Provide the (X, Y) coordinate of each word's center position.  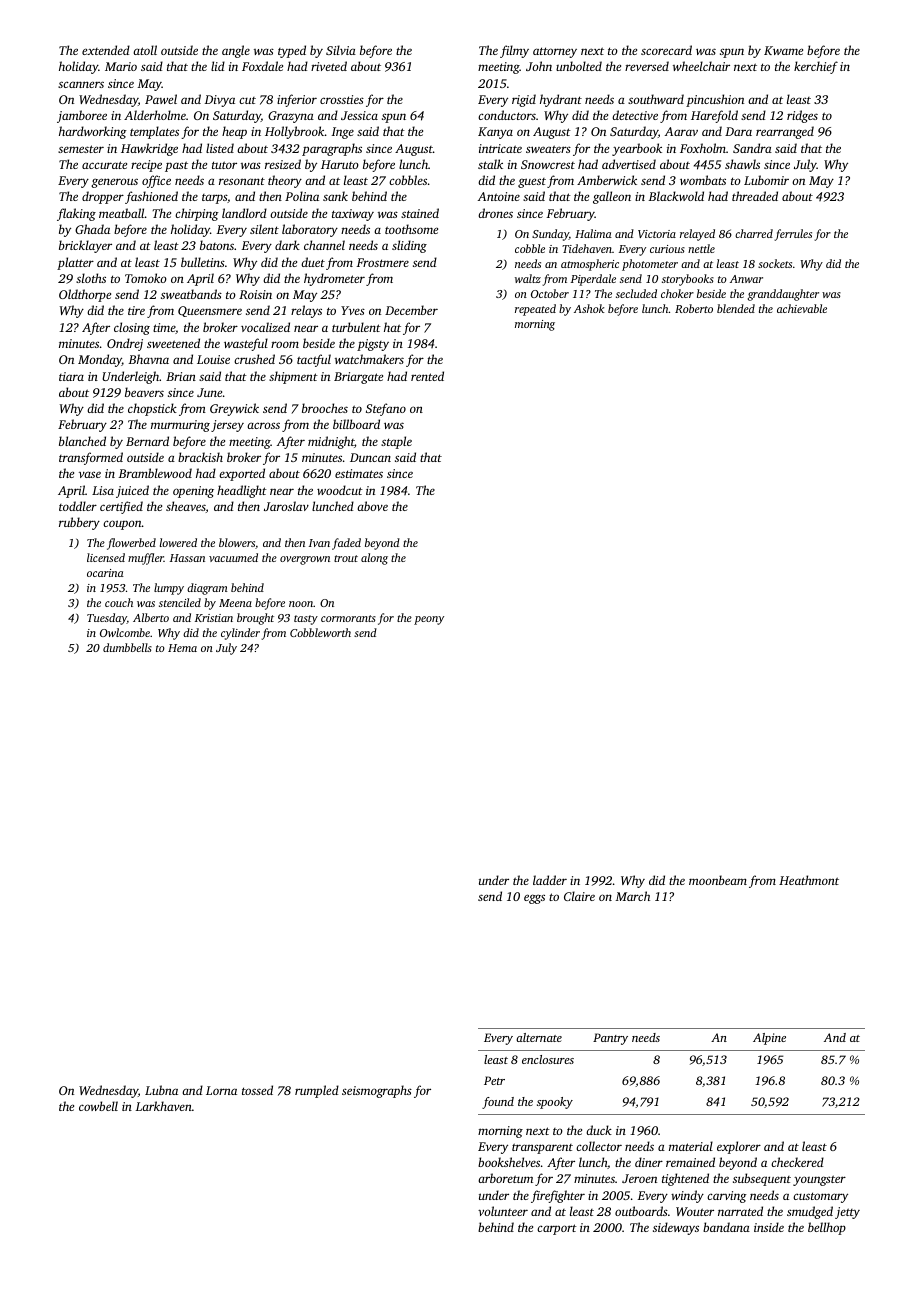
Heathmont (809, 880)
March (633, 896)
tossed (257, 1090)
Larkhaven (163, 1106)
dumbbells (127, 647)
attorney (555, 52)
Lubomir (766, 180)
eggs (534, 899)
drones (495, 213)
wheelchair (701, 66)
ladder (550, 880)
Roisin (255, 294)
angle (236, 51)
